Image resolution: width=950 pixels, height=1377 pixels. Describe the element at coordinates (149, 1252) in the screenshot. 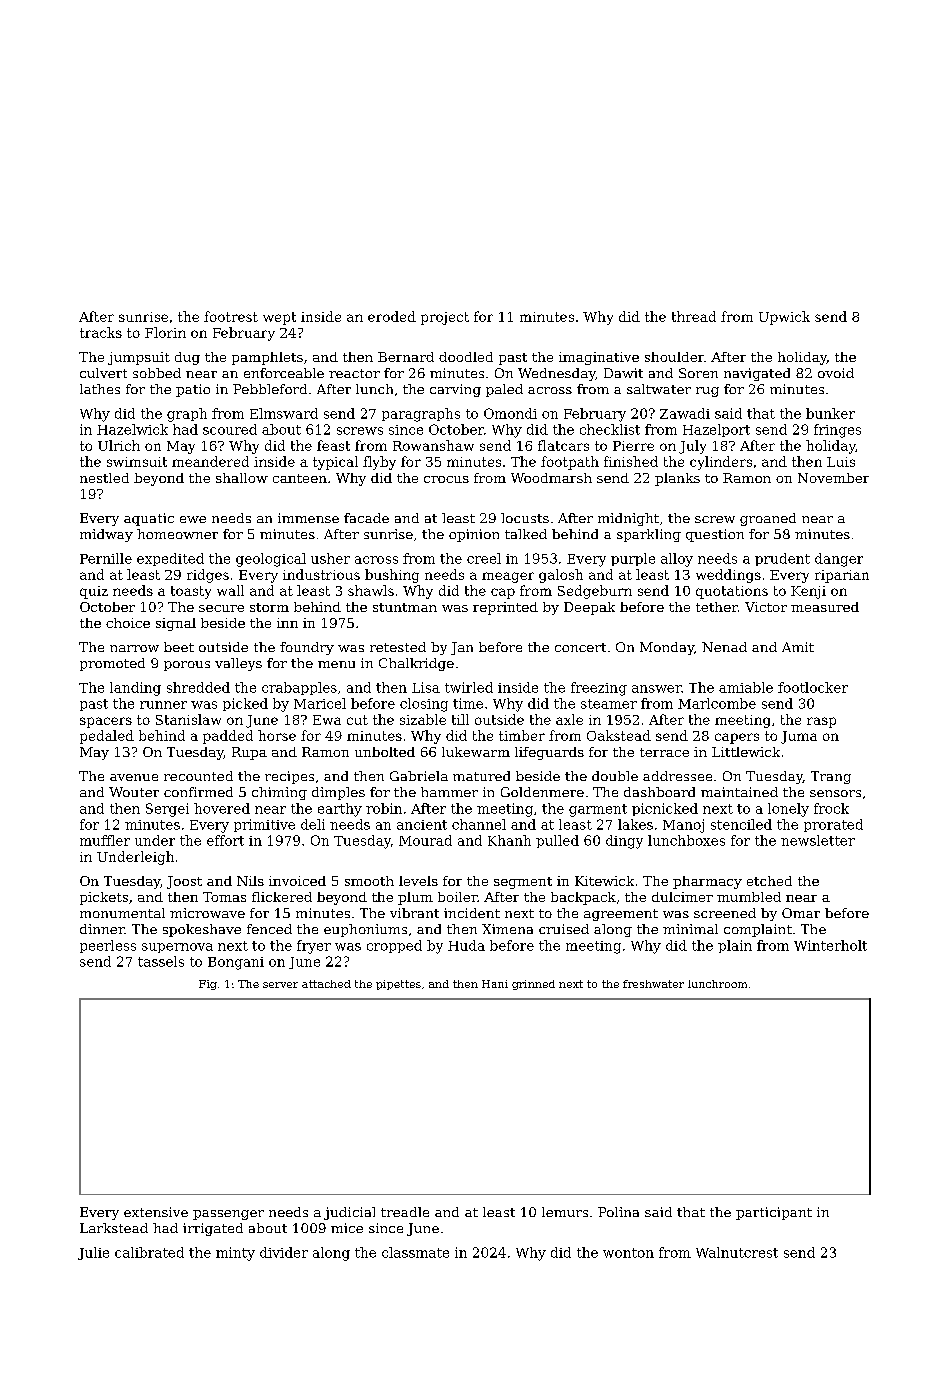

I see `calibrated` at that location.
